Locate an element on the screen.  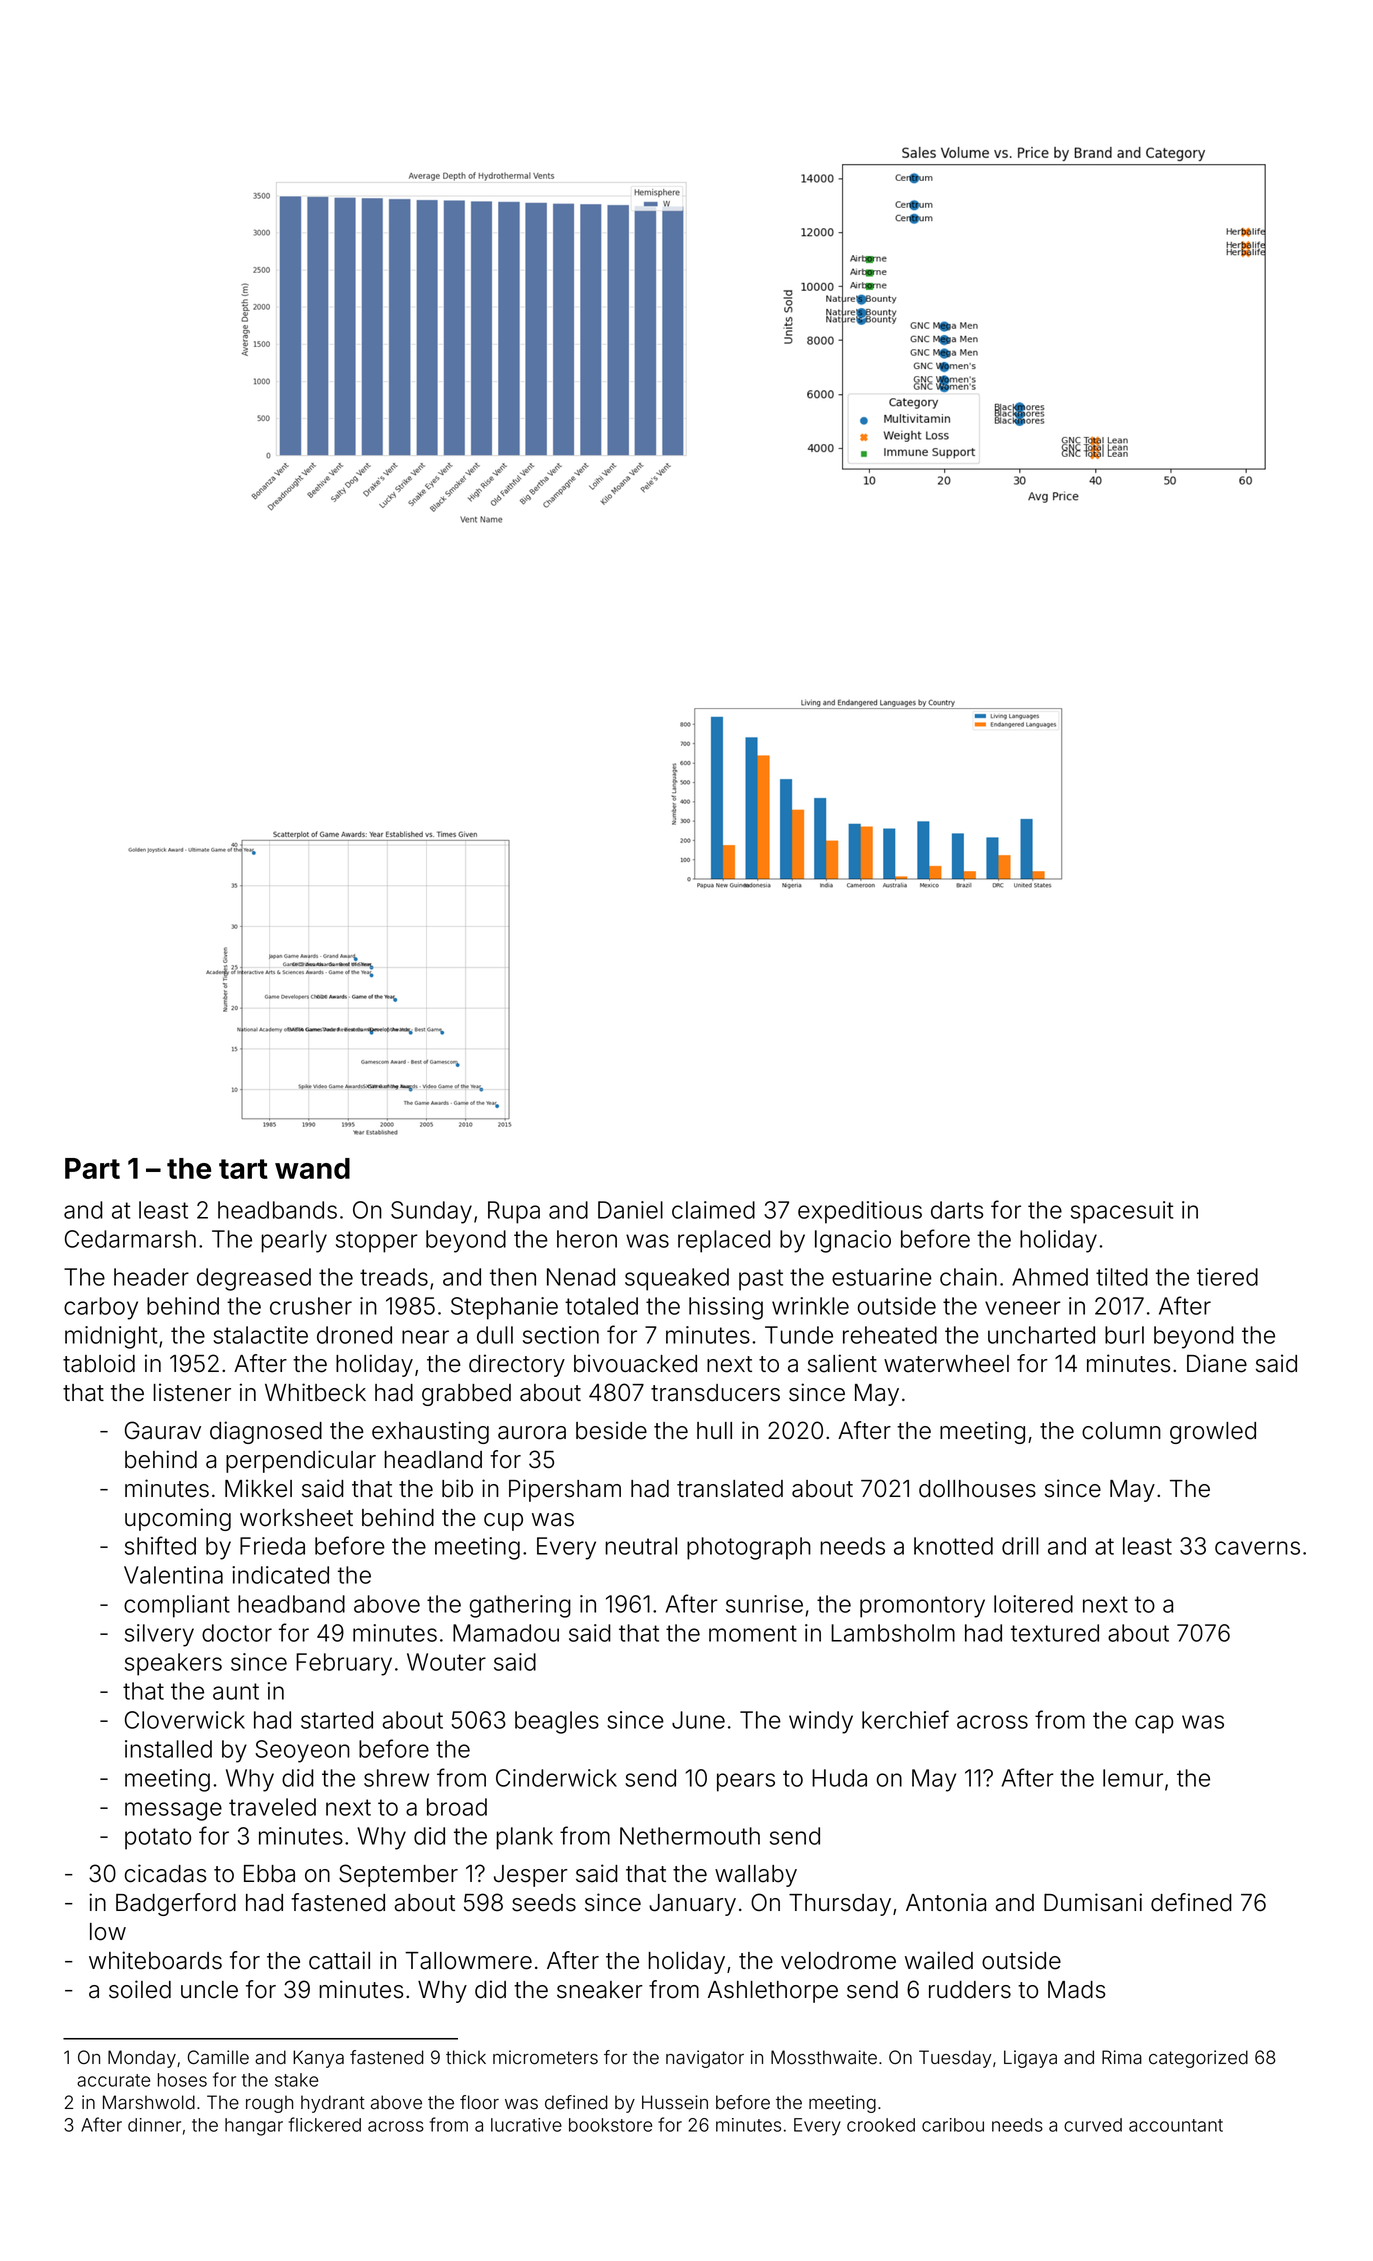
curved is located at coordinates (1093, 2125).
